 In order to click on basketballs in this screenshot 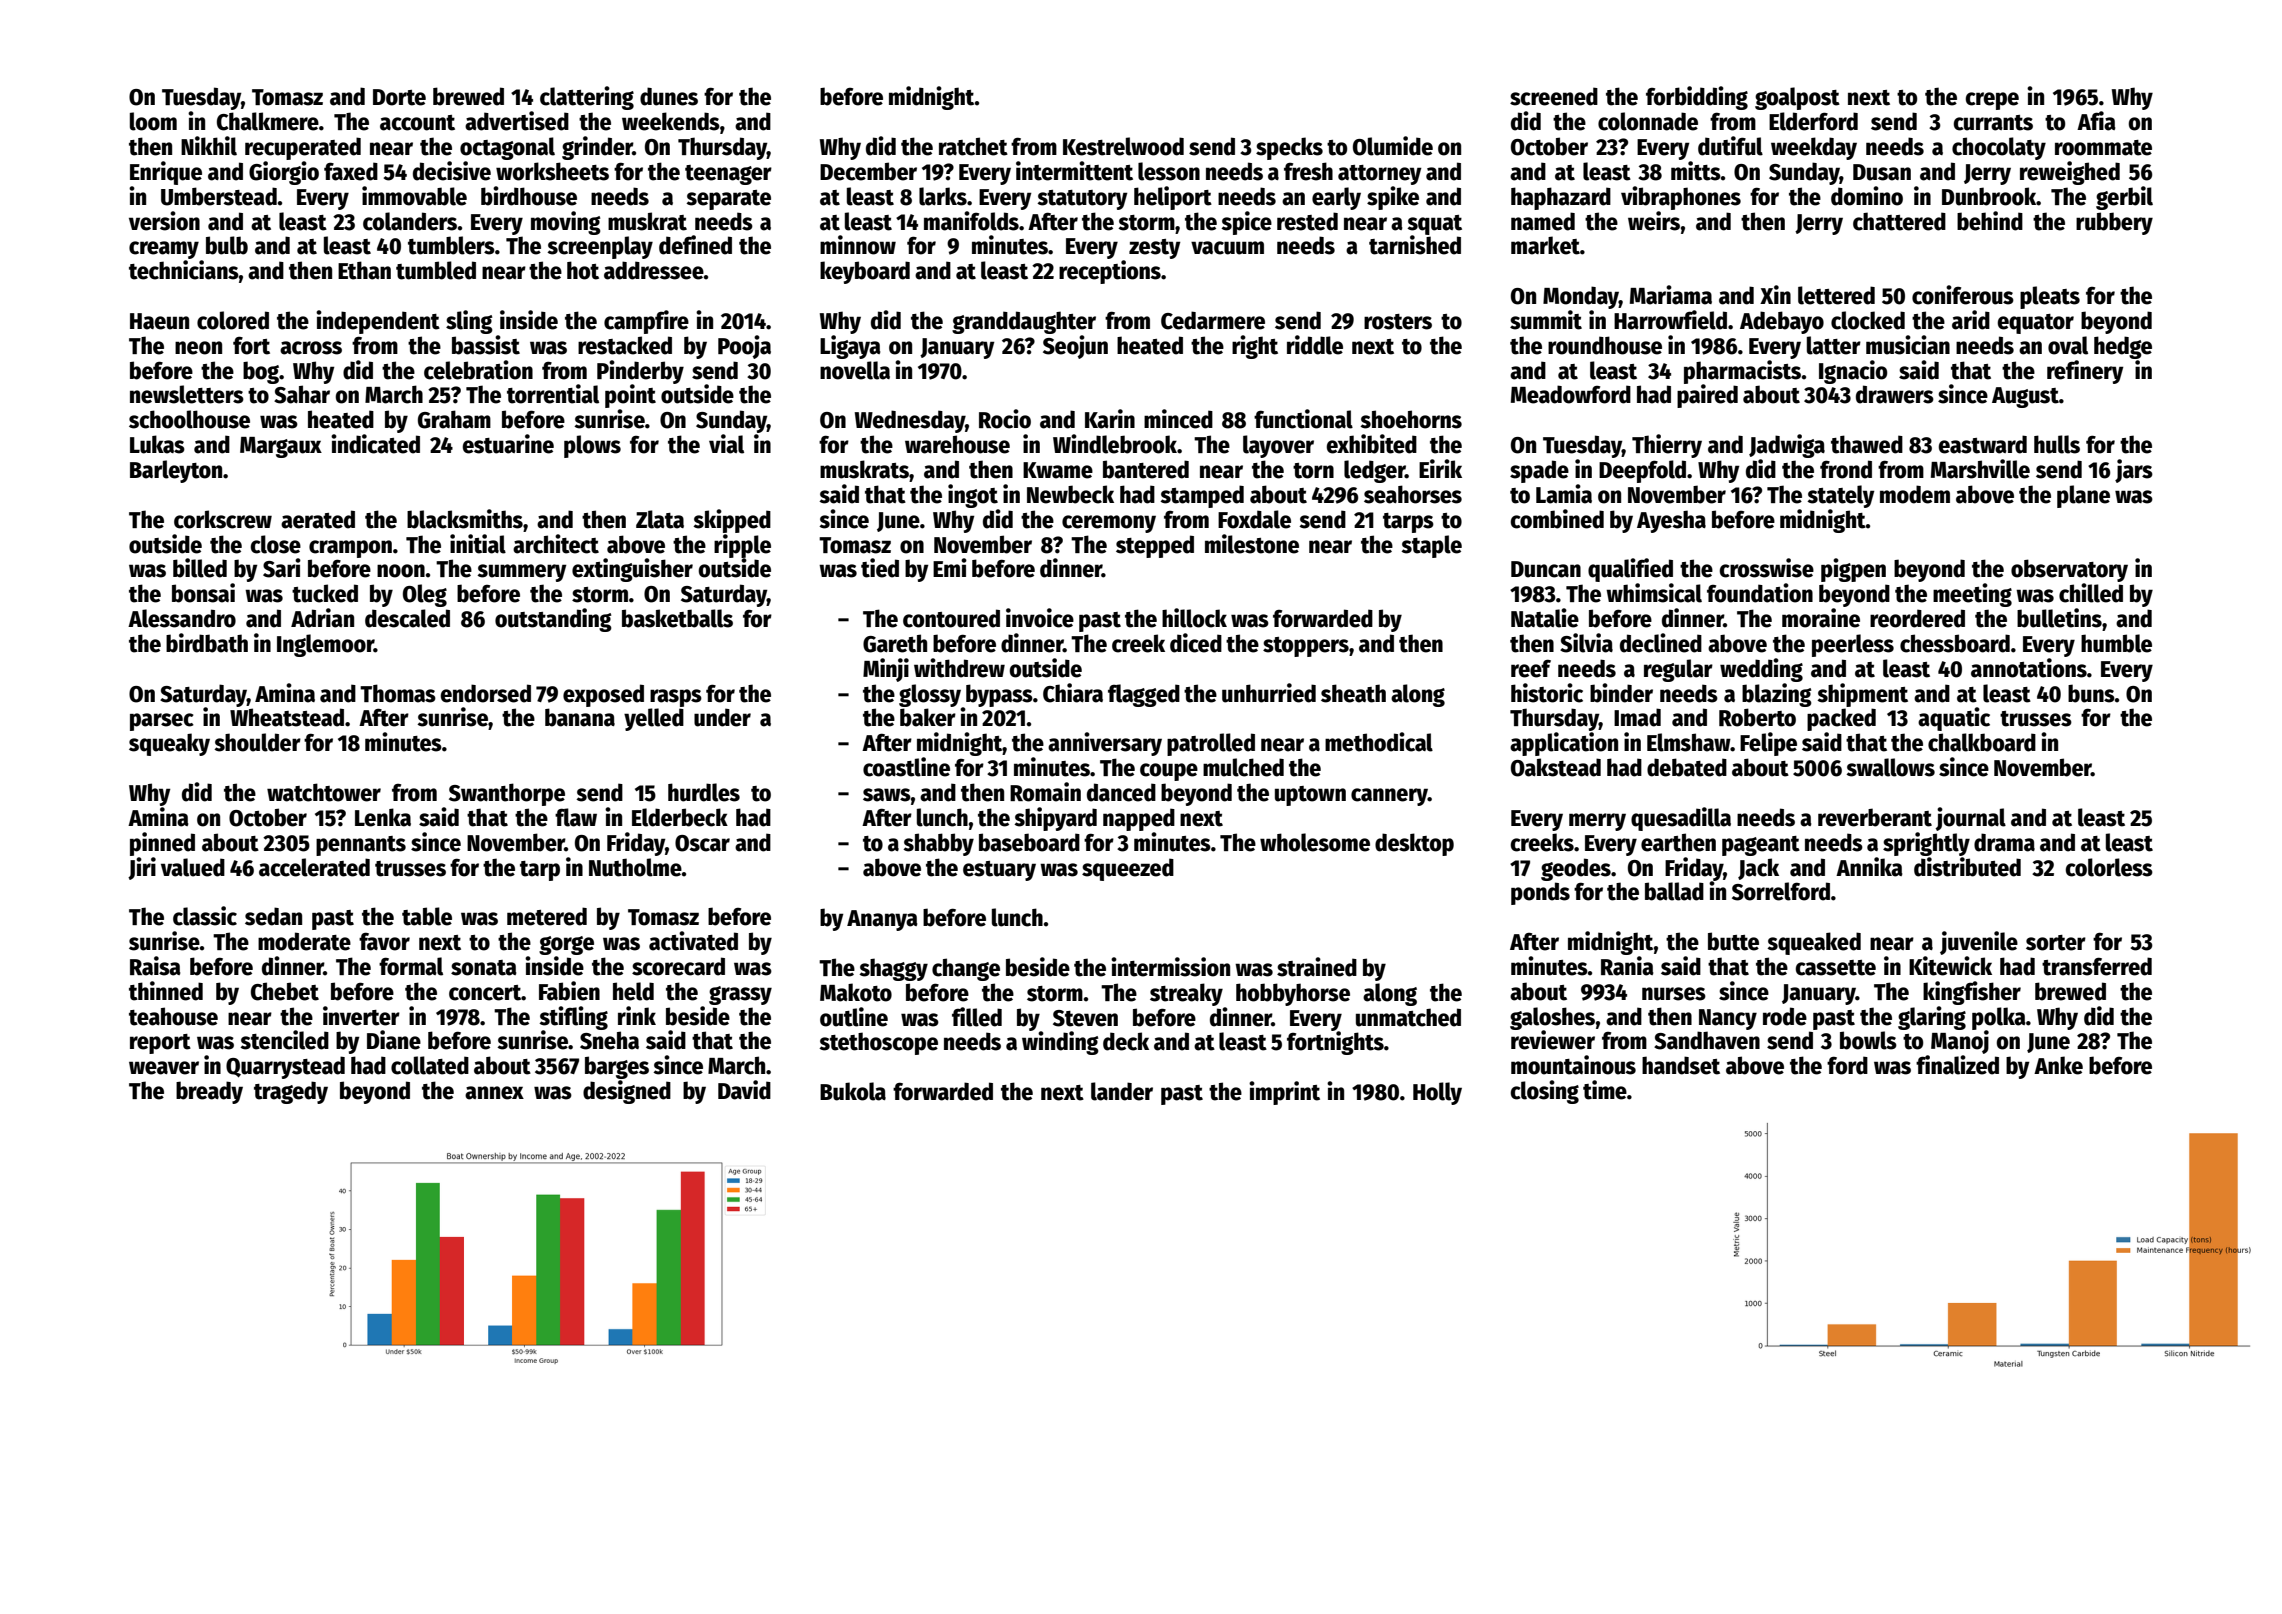, I will do `click(677, 618)`.
